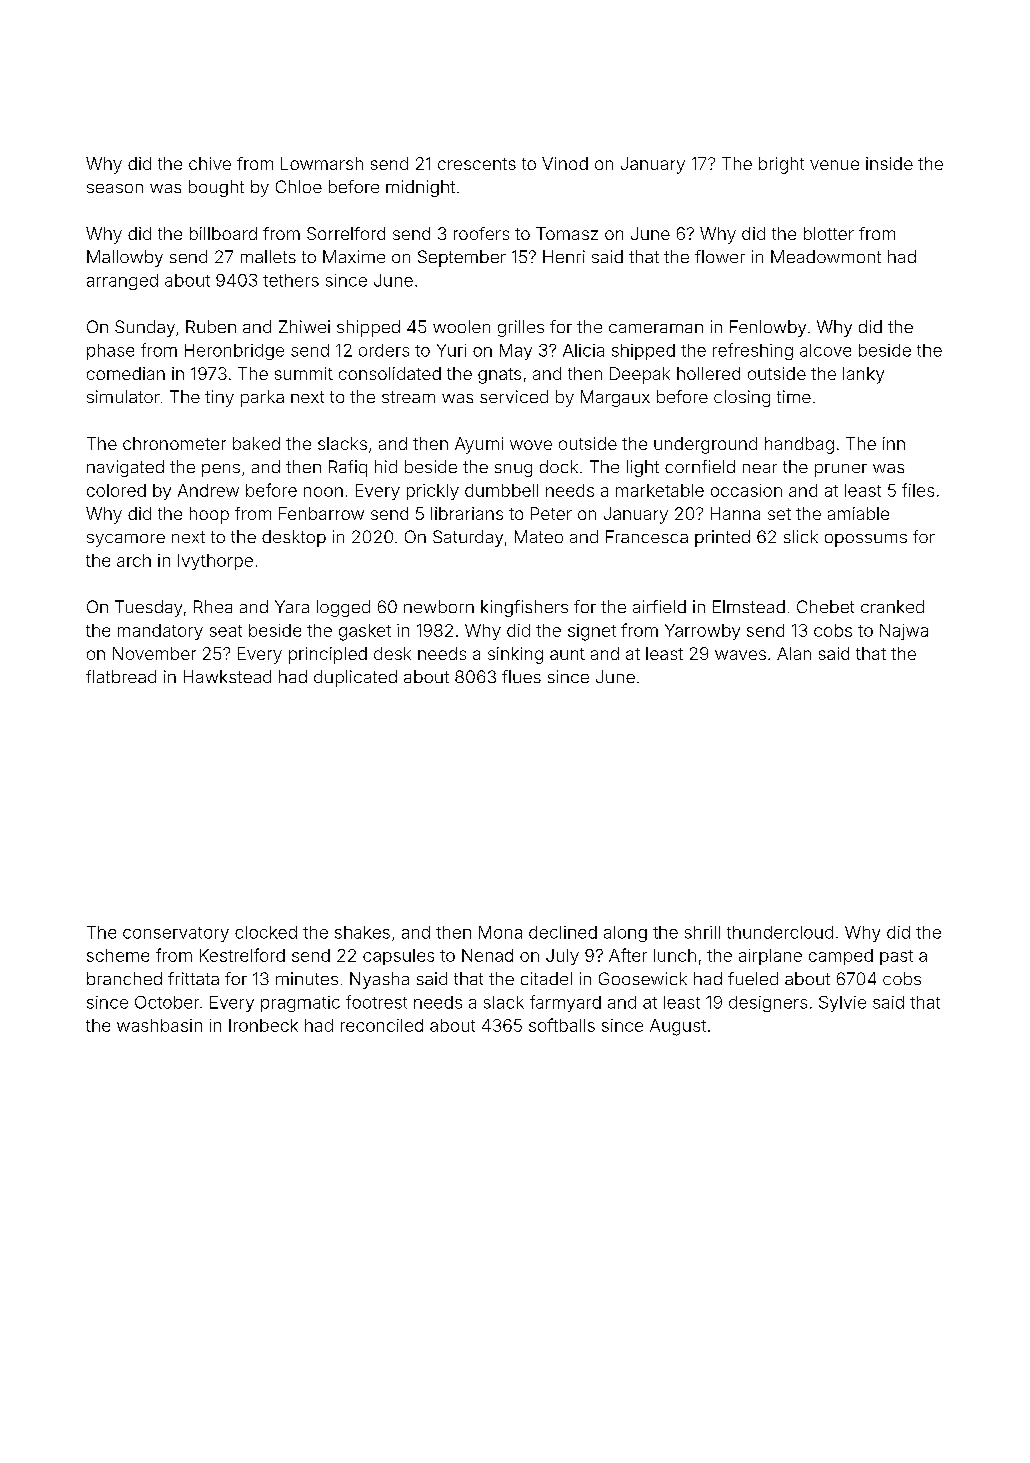  I want to click on noon, so click(323, 492).
